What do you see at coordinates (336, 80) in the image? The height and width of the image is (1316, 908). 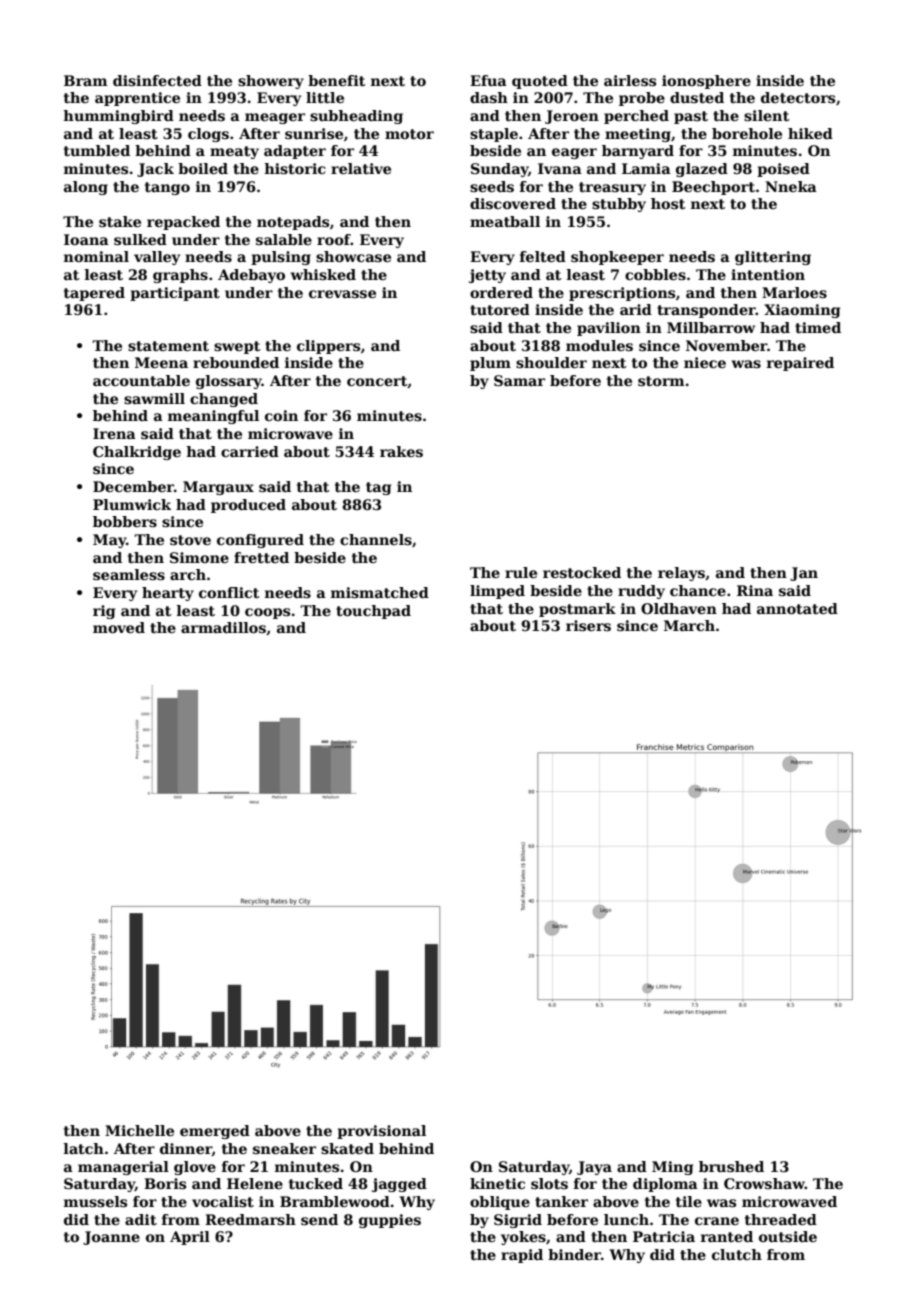 I see `benefit` at bounding box center [336, 80].
